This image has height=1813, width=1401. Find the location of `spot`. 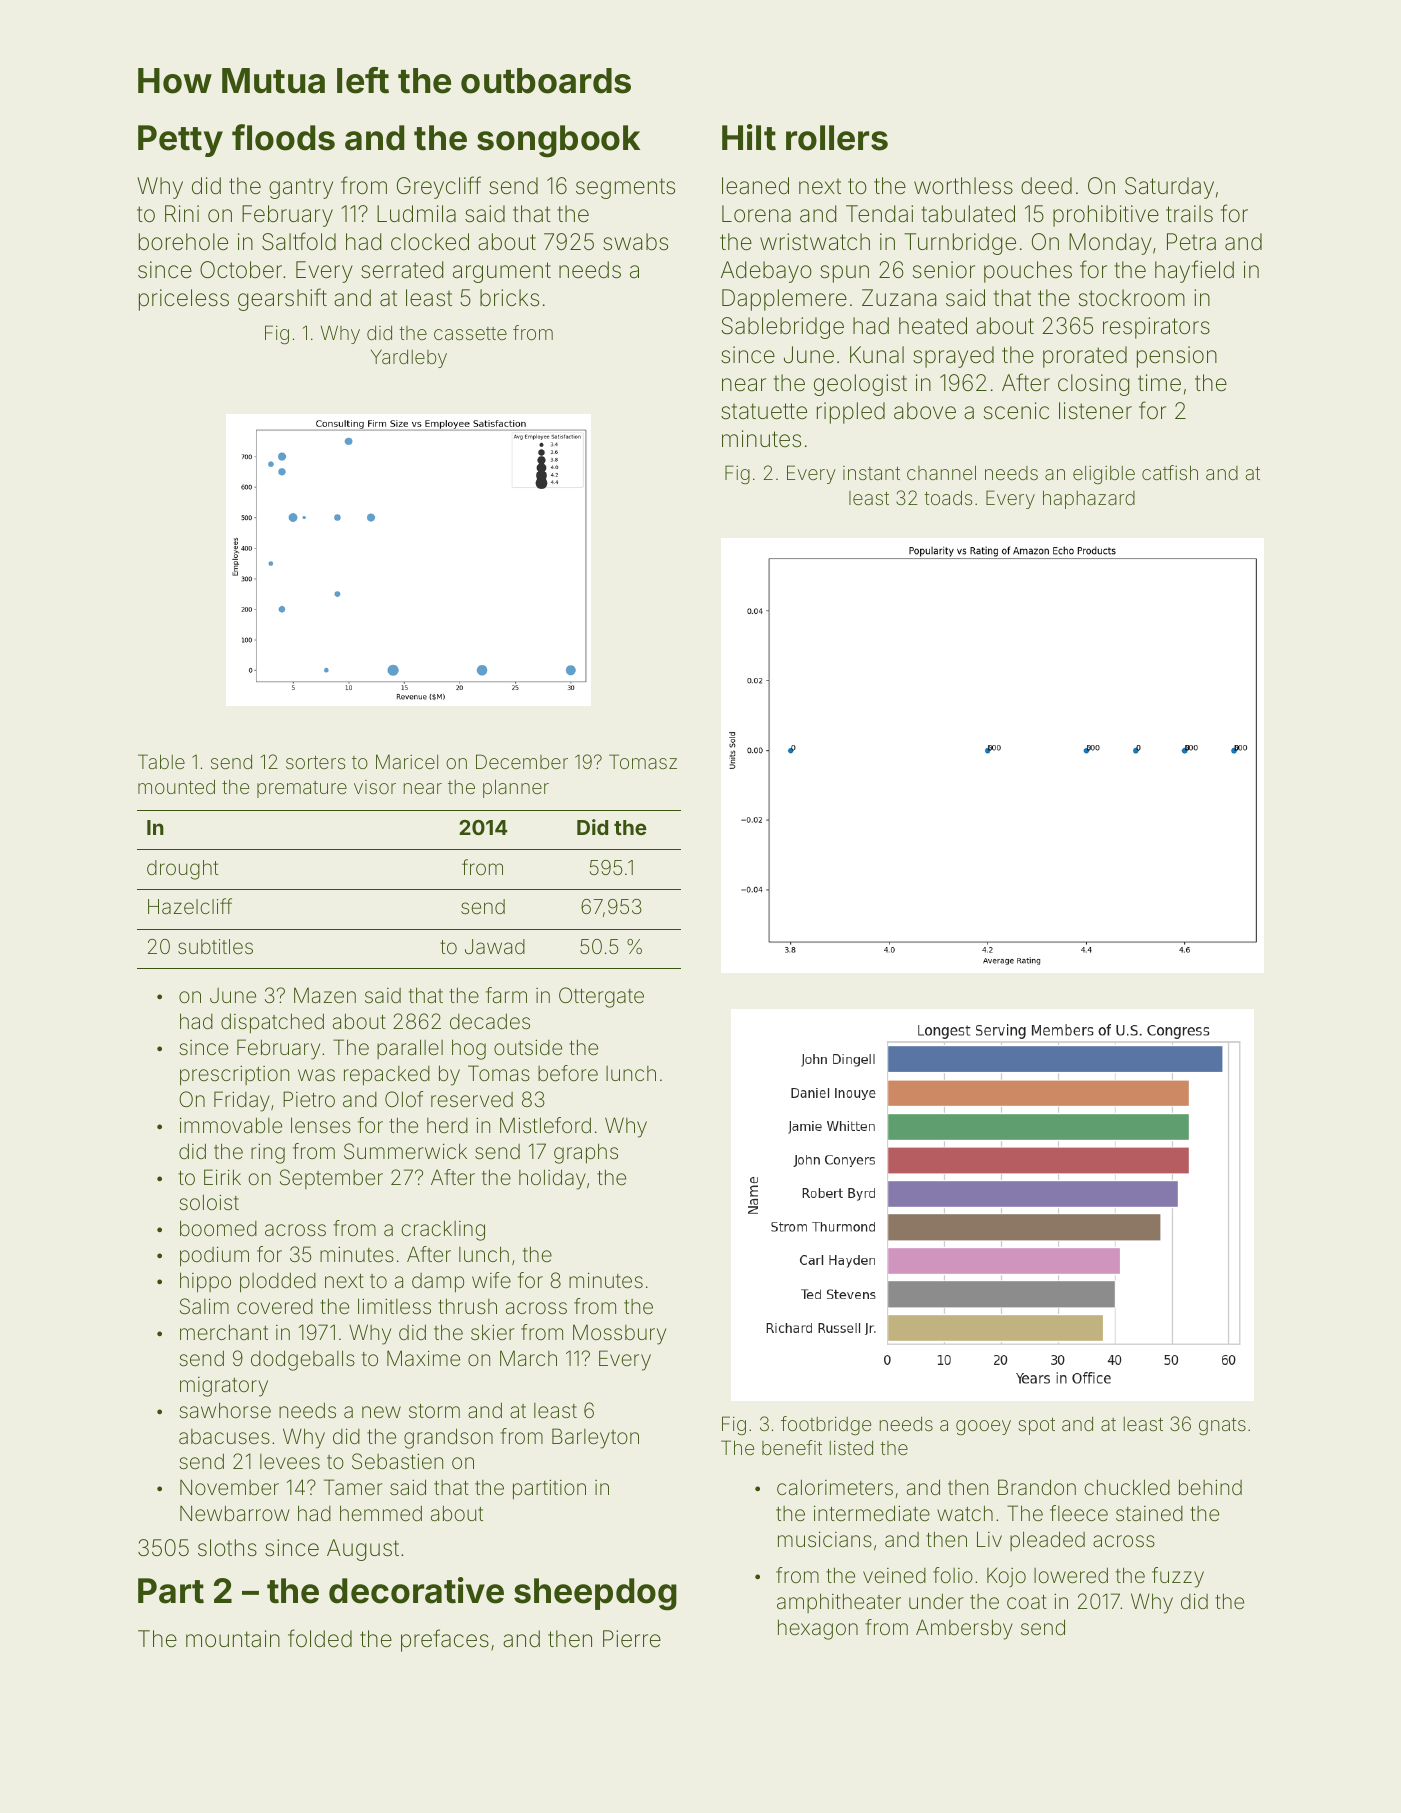

spot is located at coordinates (1036, 1426).
